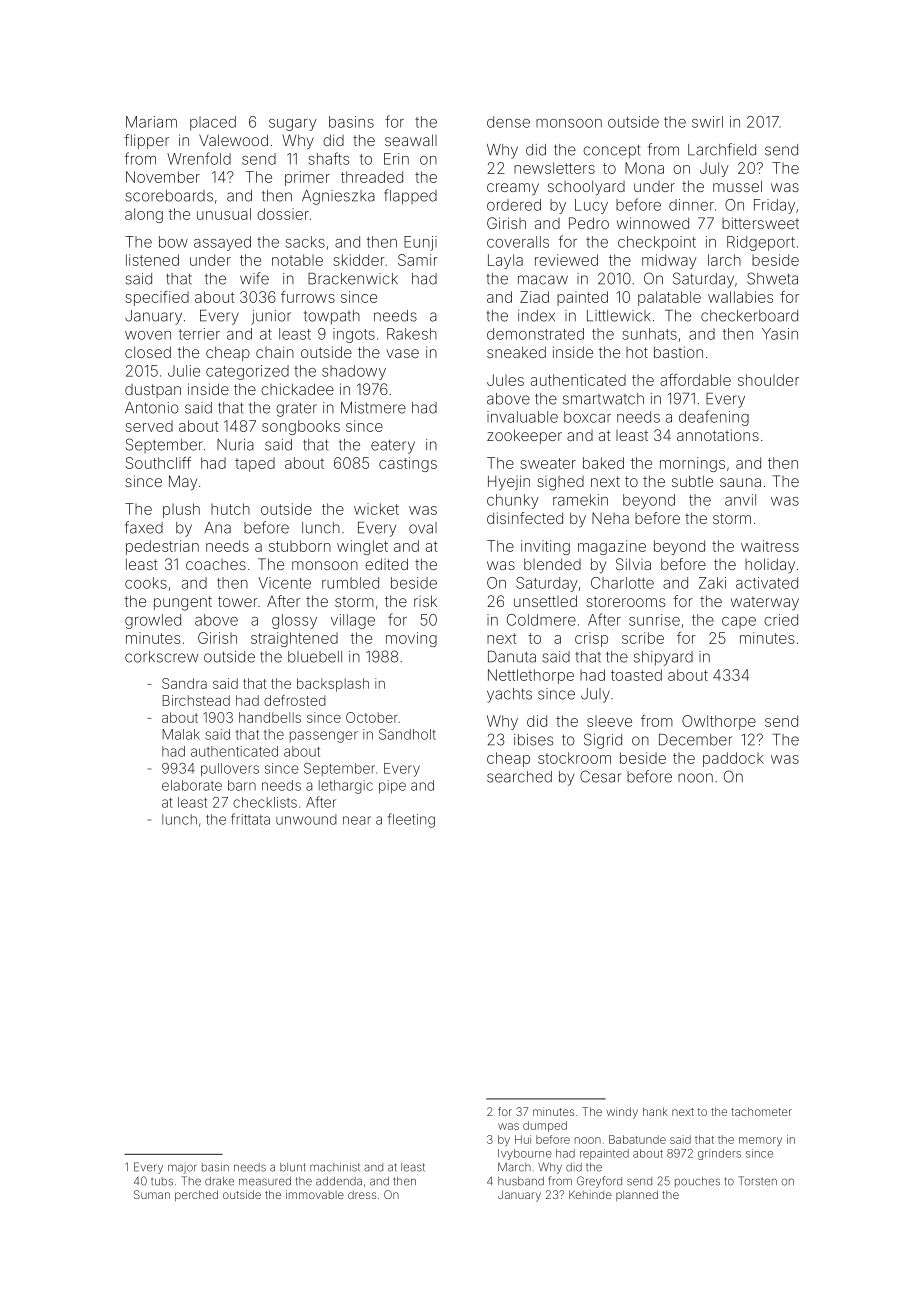 This image has height=1314, width=924. What do you see at coordinates (611, 151) in the image?
I see `concept` at bounding box center [611, 151].
